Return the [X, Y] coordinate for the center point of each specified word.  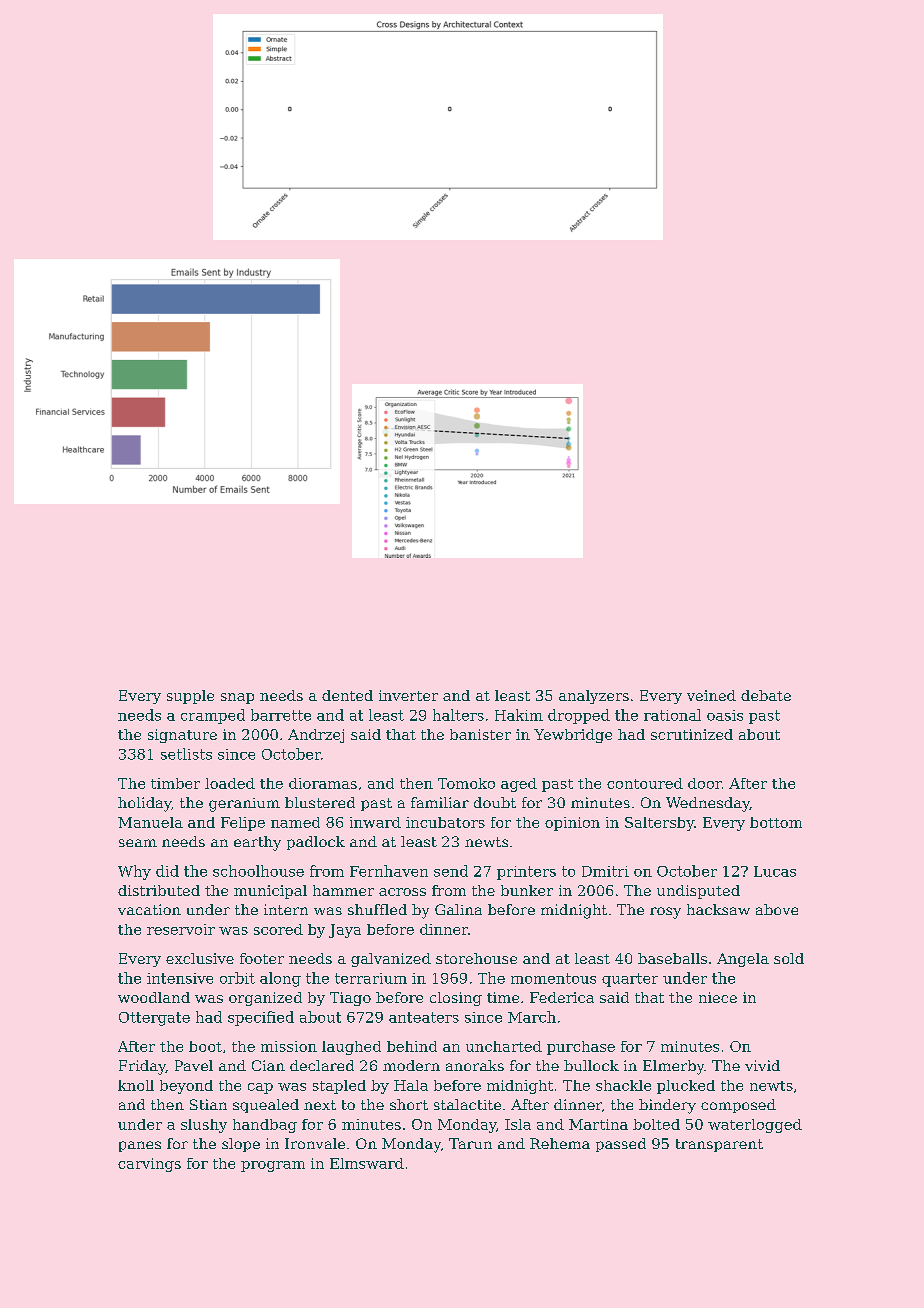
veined [711, 695]
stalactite [467, 1104]
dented [347, 695]
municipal [270, 892]
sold [789, 958]
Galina [458, 909]
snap [237, 698]
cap [260, 1088]
